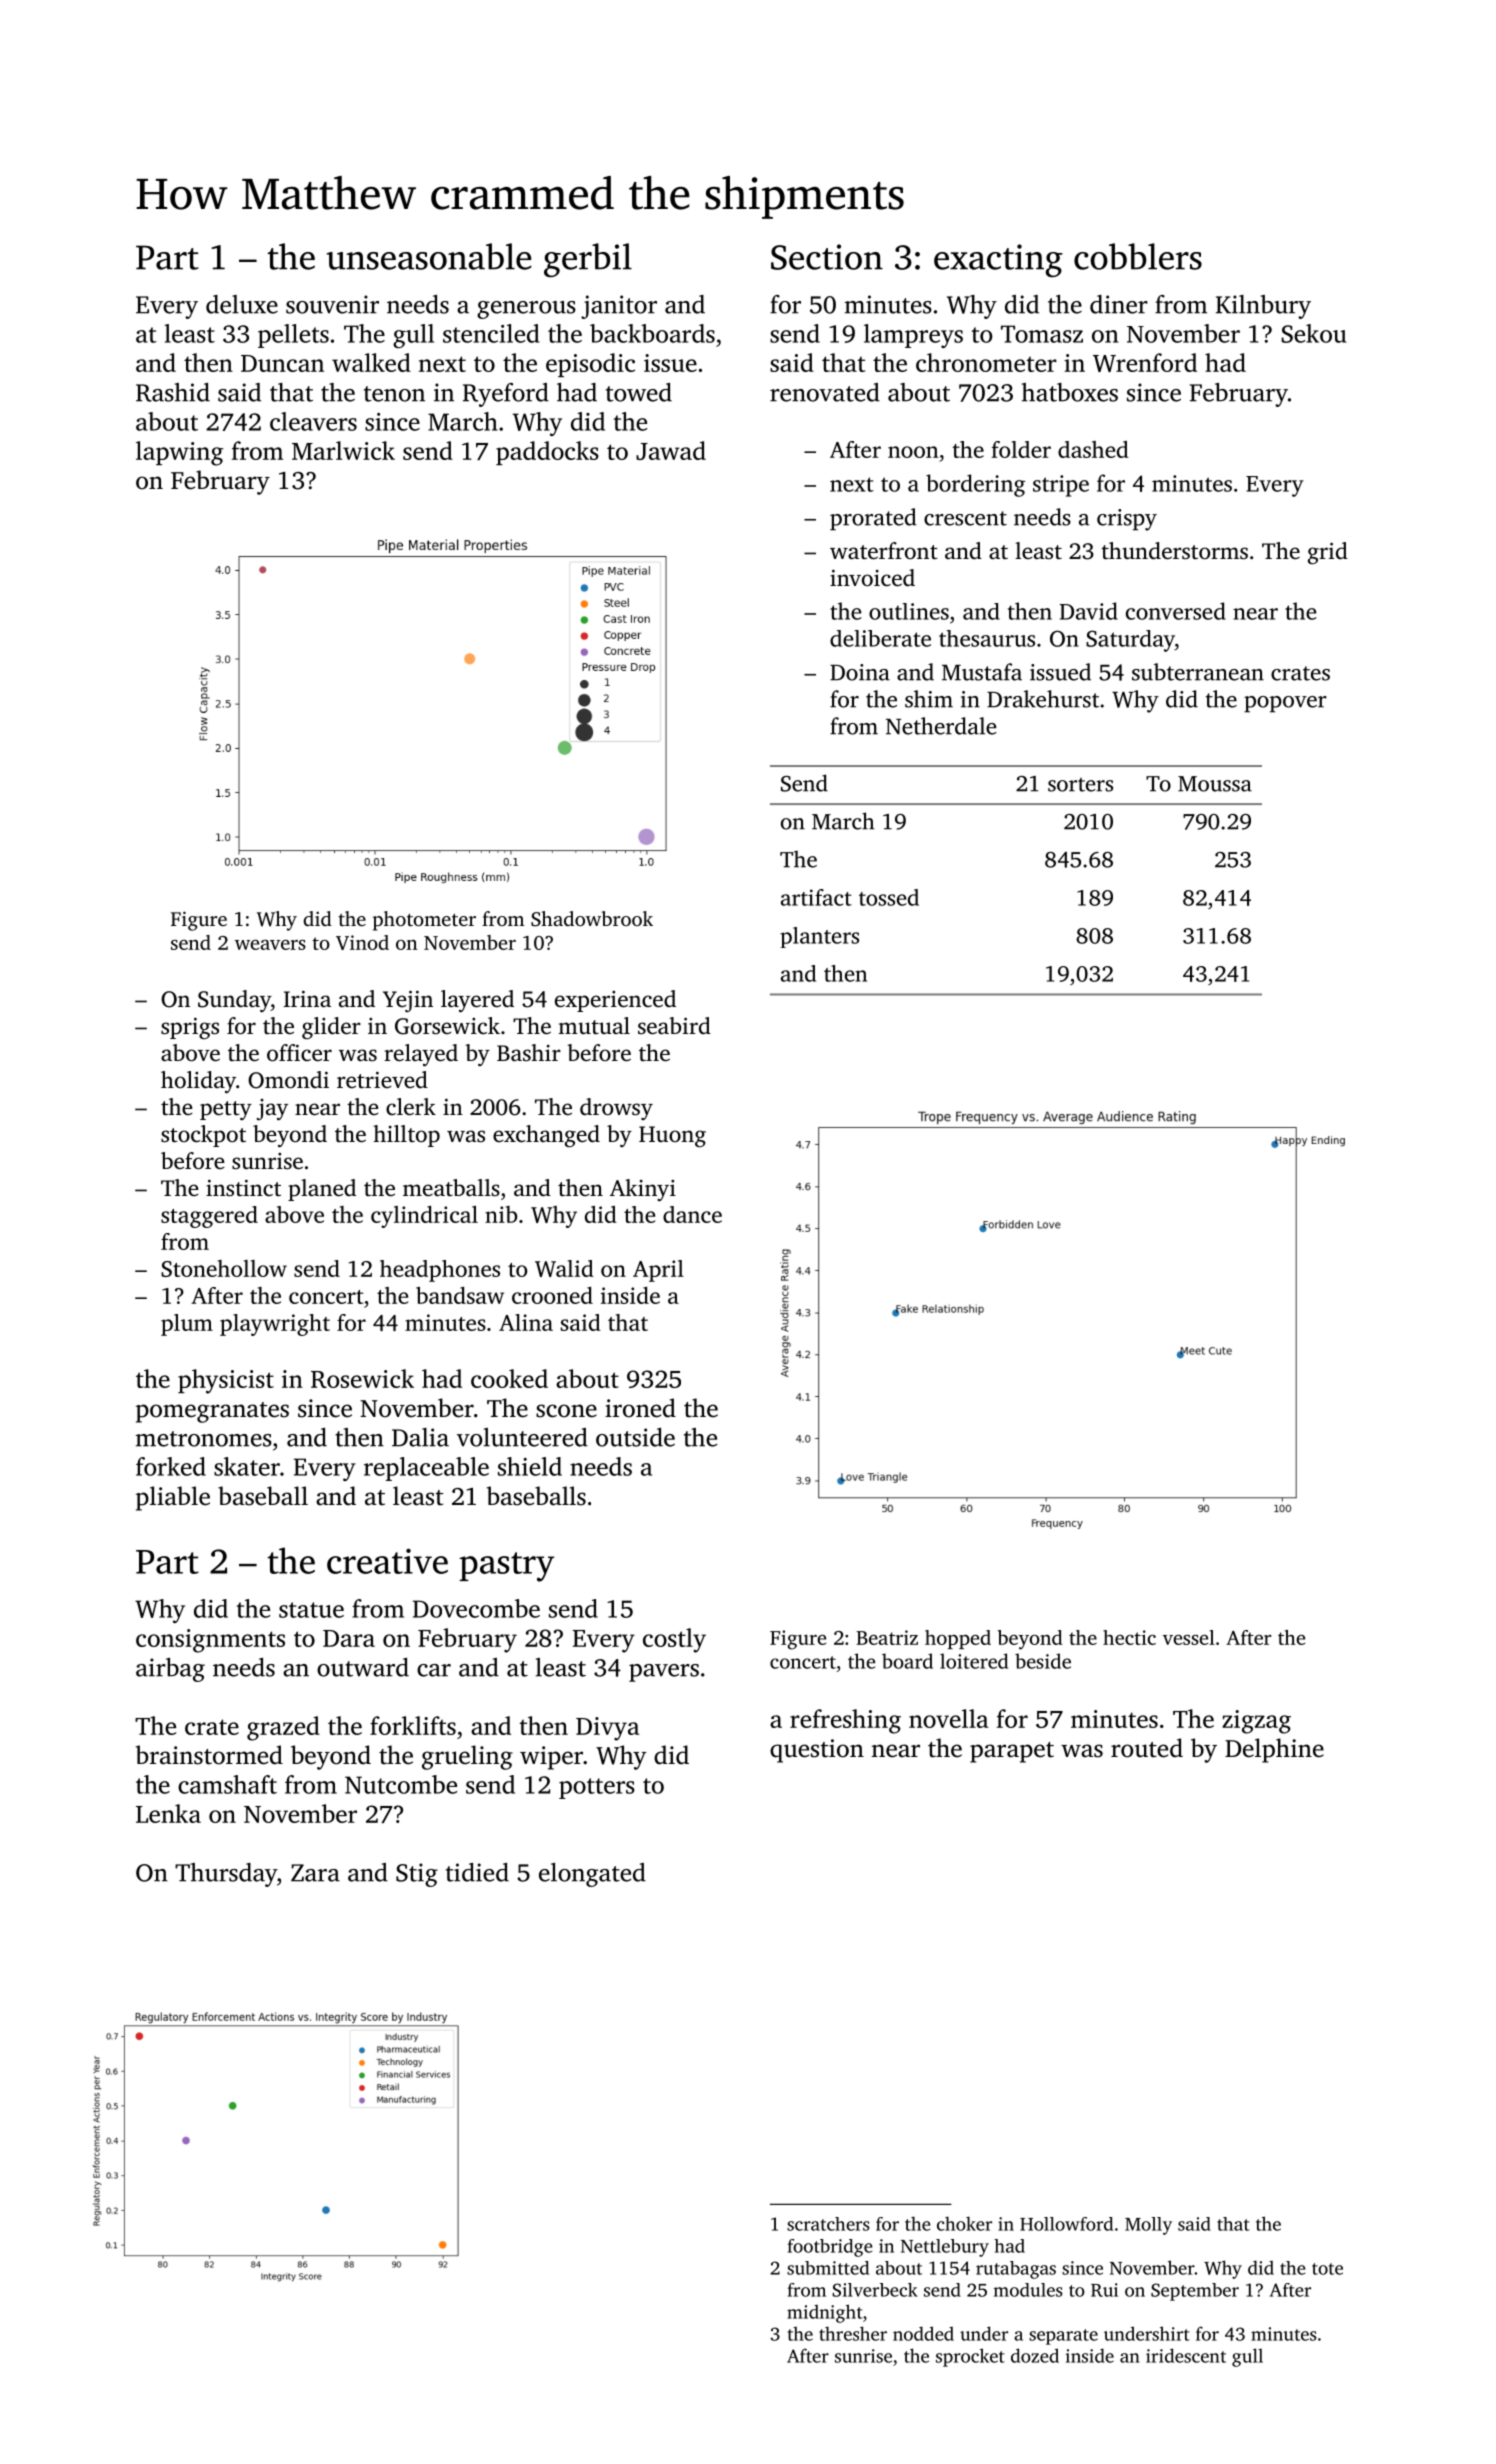 This document has height=2464, width=1496. I want to click on hectic, so click(1129, 1637).
